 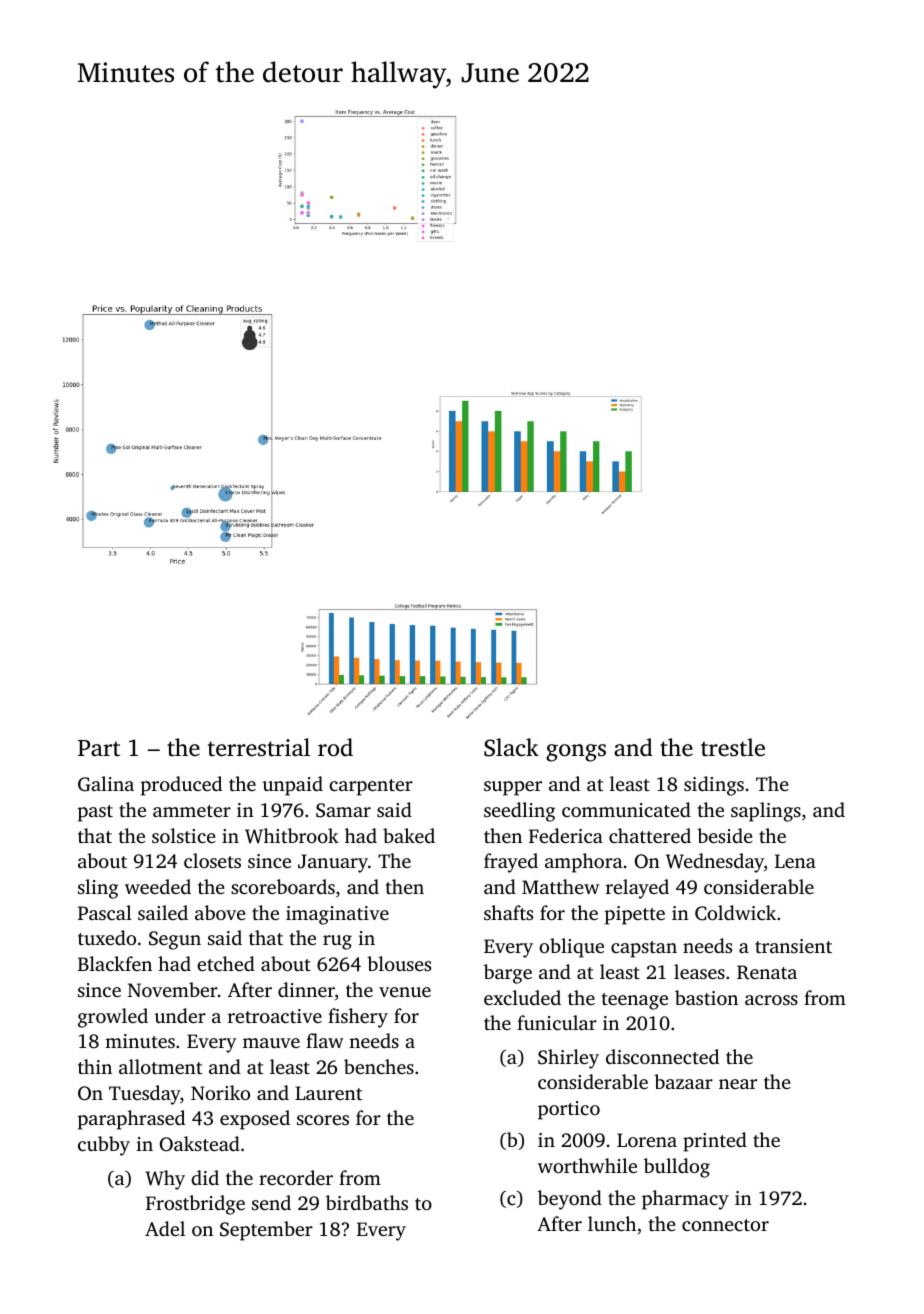 What do you see at coordinates (706, 997) in the screenshot?
I see `bastion` at bounding box center [706, 997].
